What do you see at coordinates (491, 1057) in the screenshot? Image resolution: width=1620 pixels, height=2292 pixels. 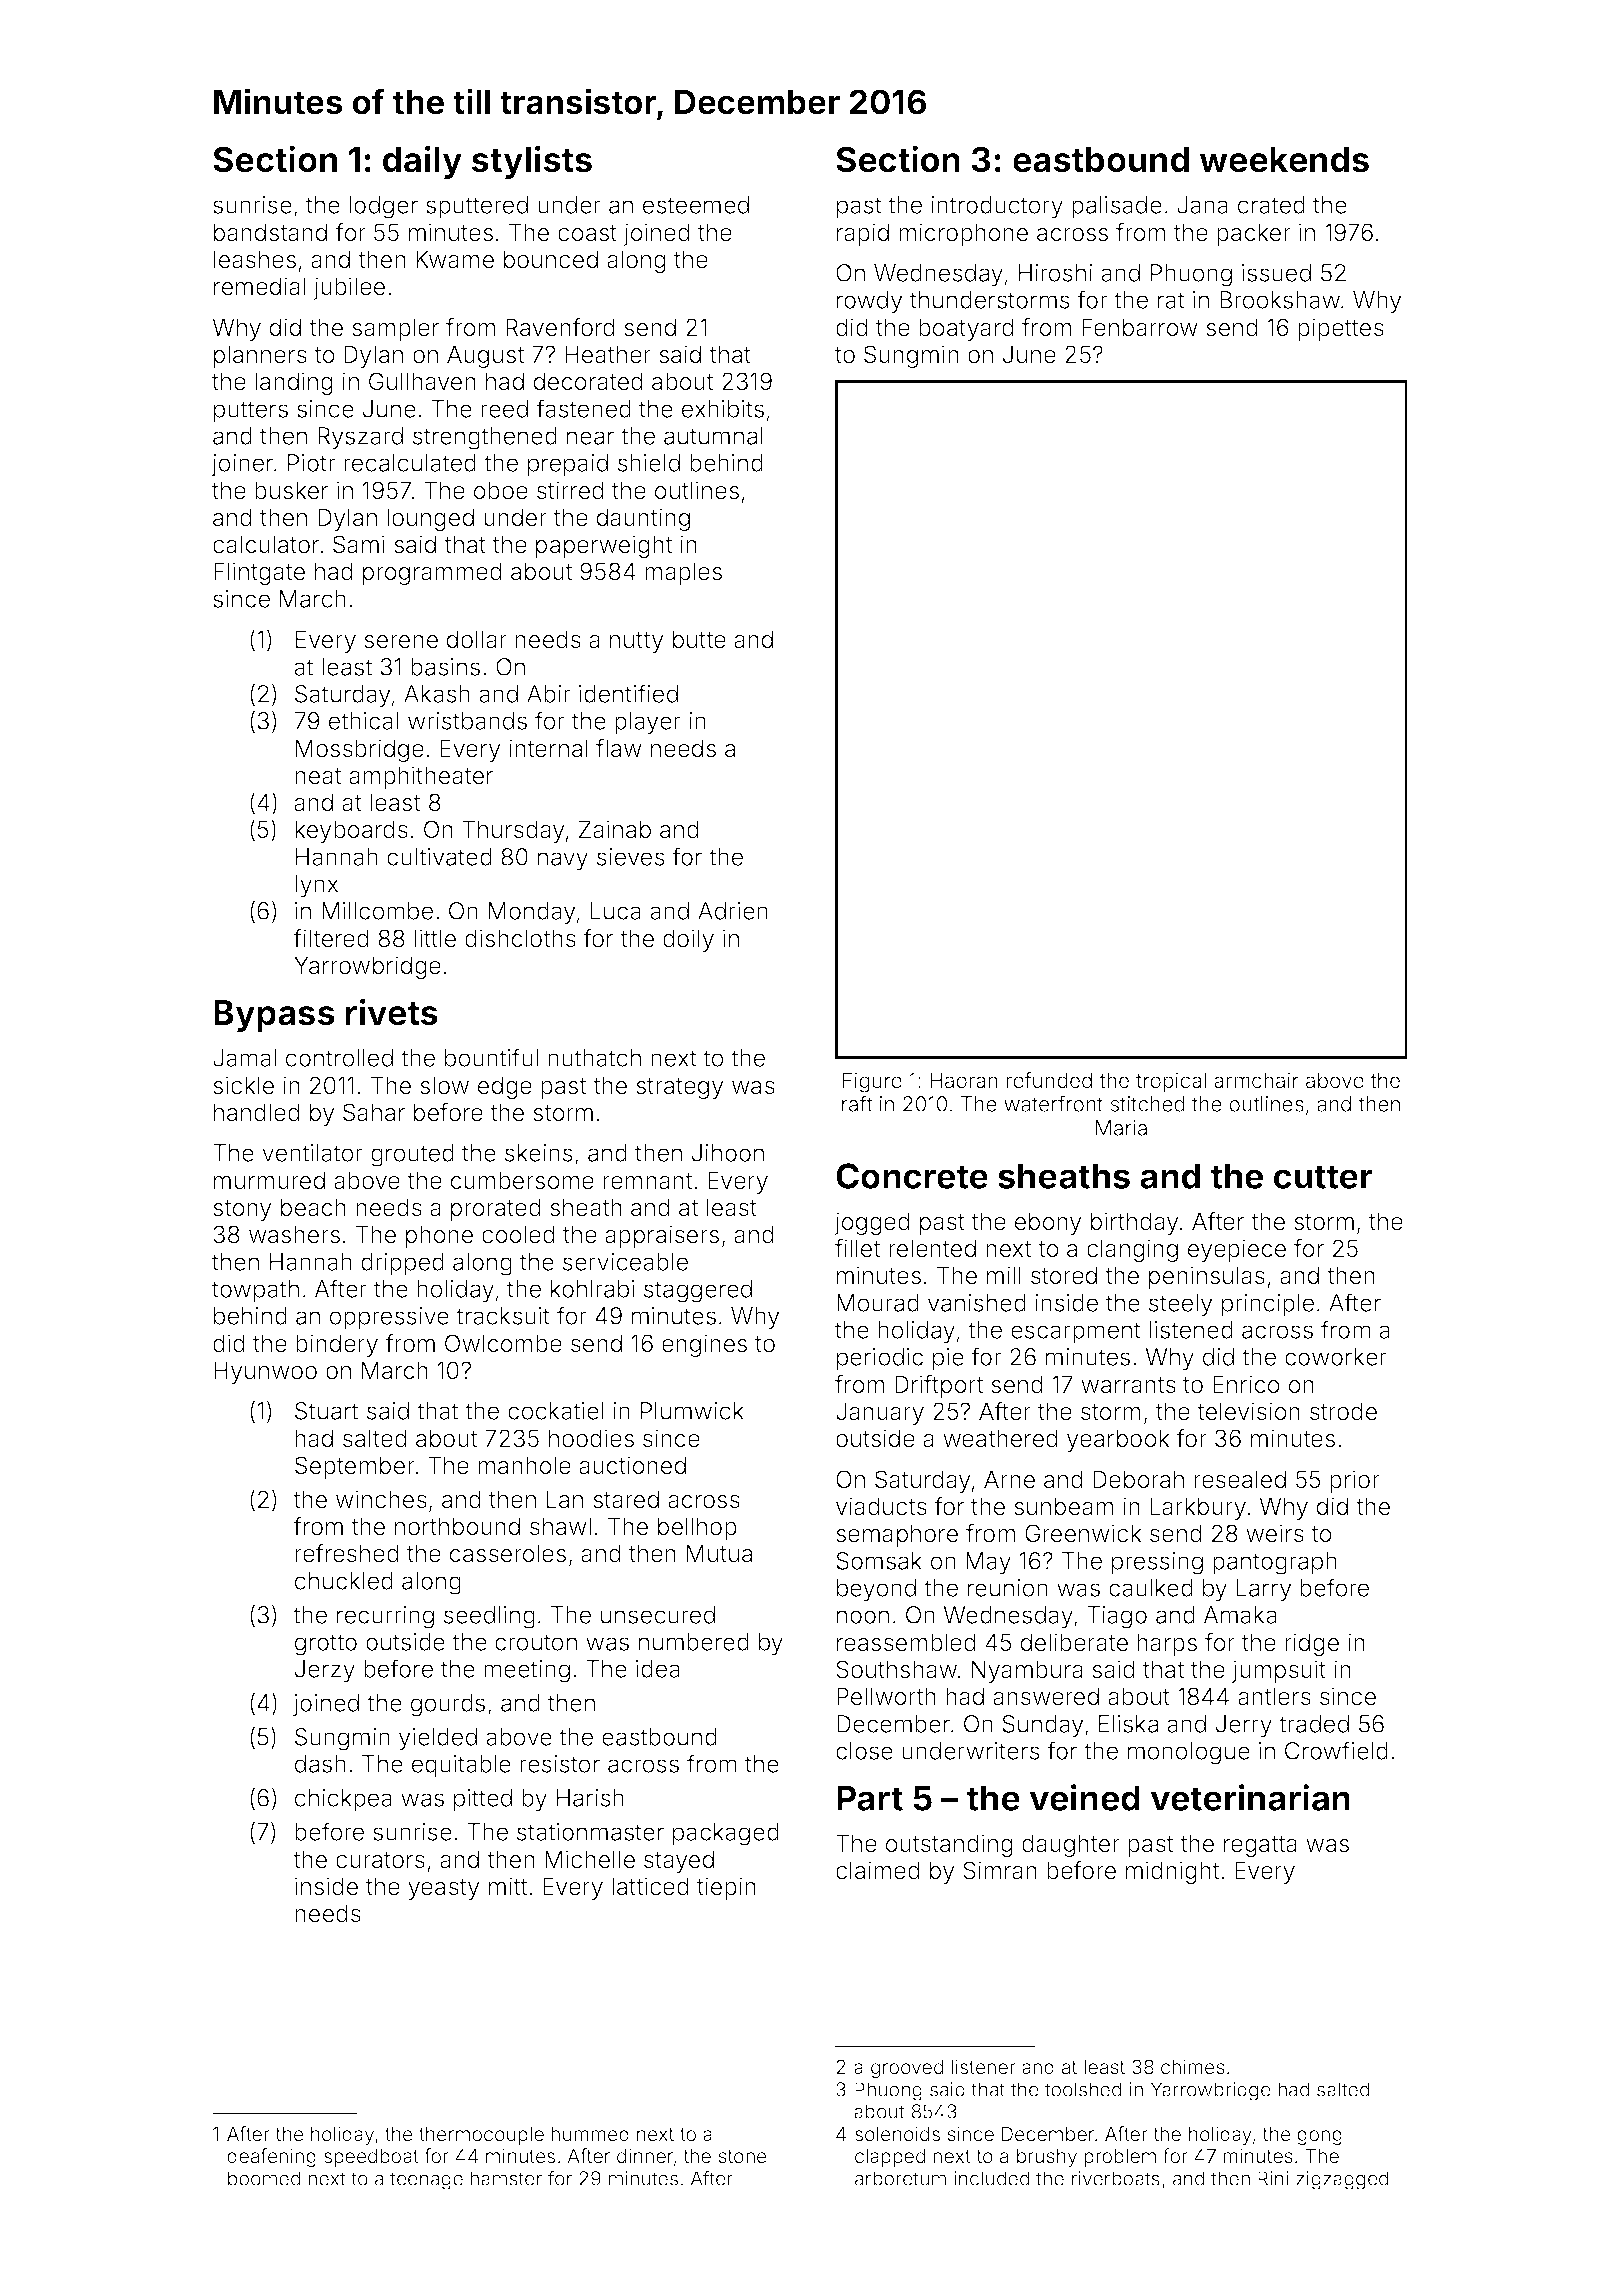 I see `bountiful` at bounding box center [491, 1057].
